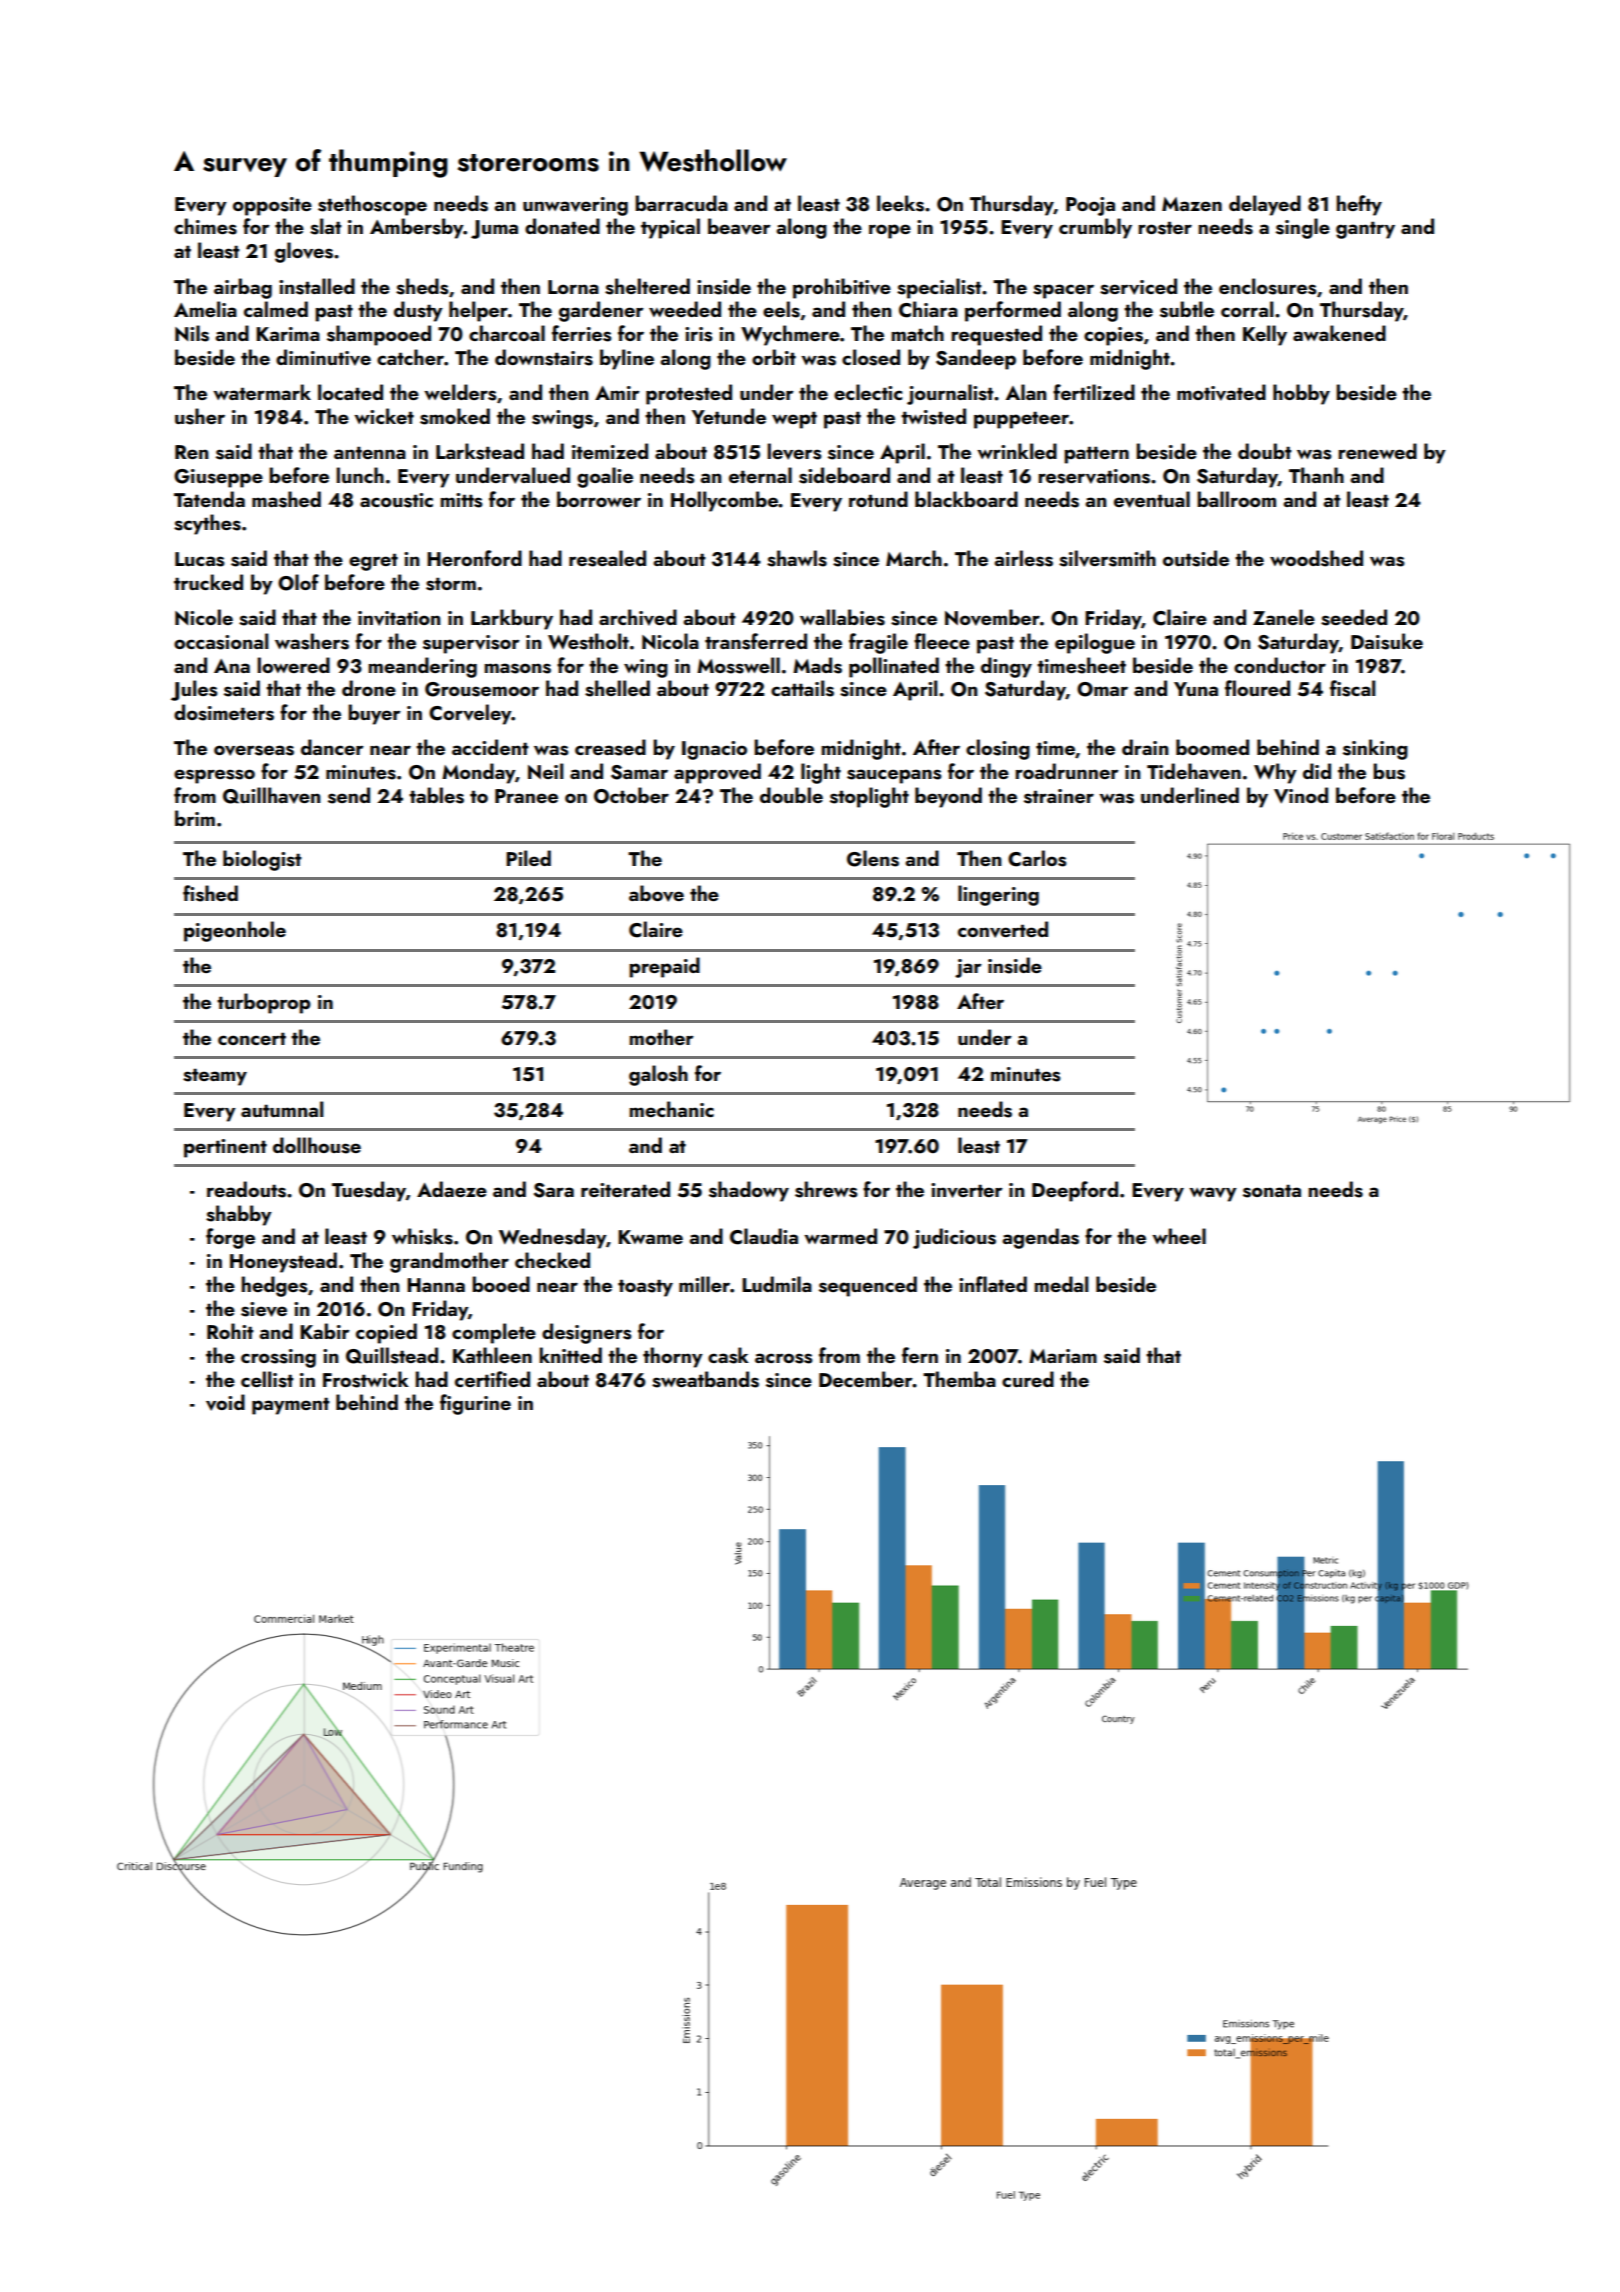 The image size is (1620, 2292). What do you see at coordinates (1272, 1191) in the screenshot?
I see `sonata` at bounding box center [1272, 1191].
